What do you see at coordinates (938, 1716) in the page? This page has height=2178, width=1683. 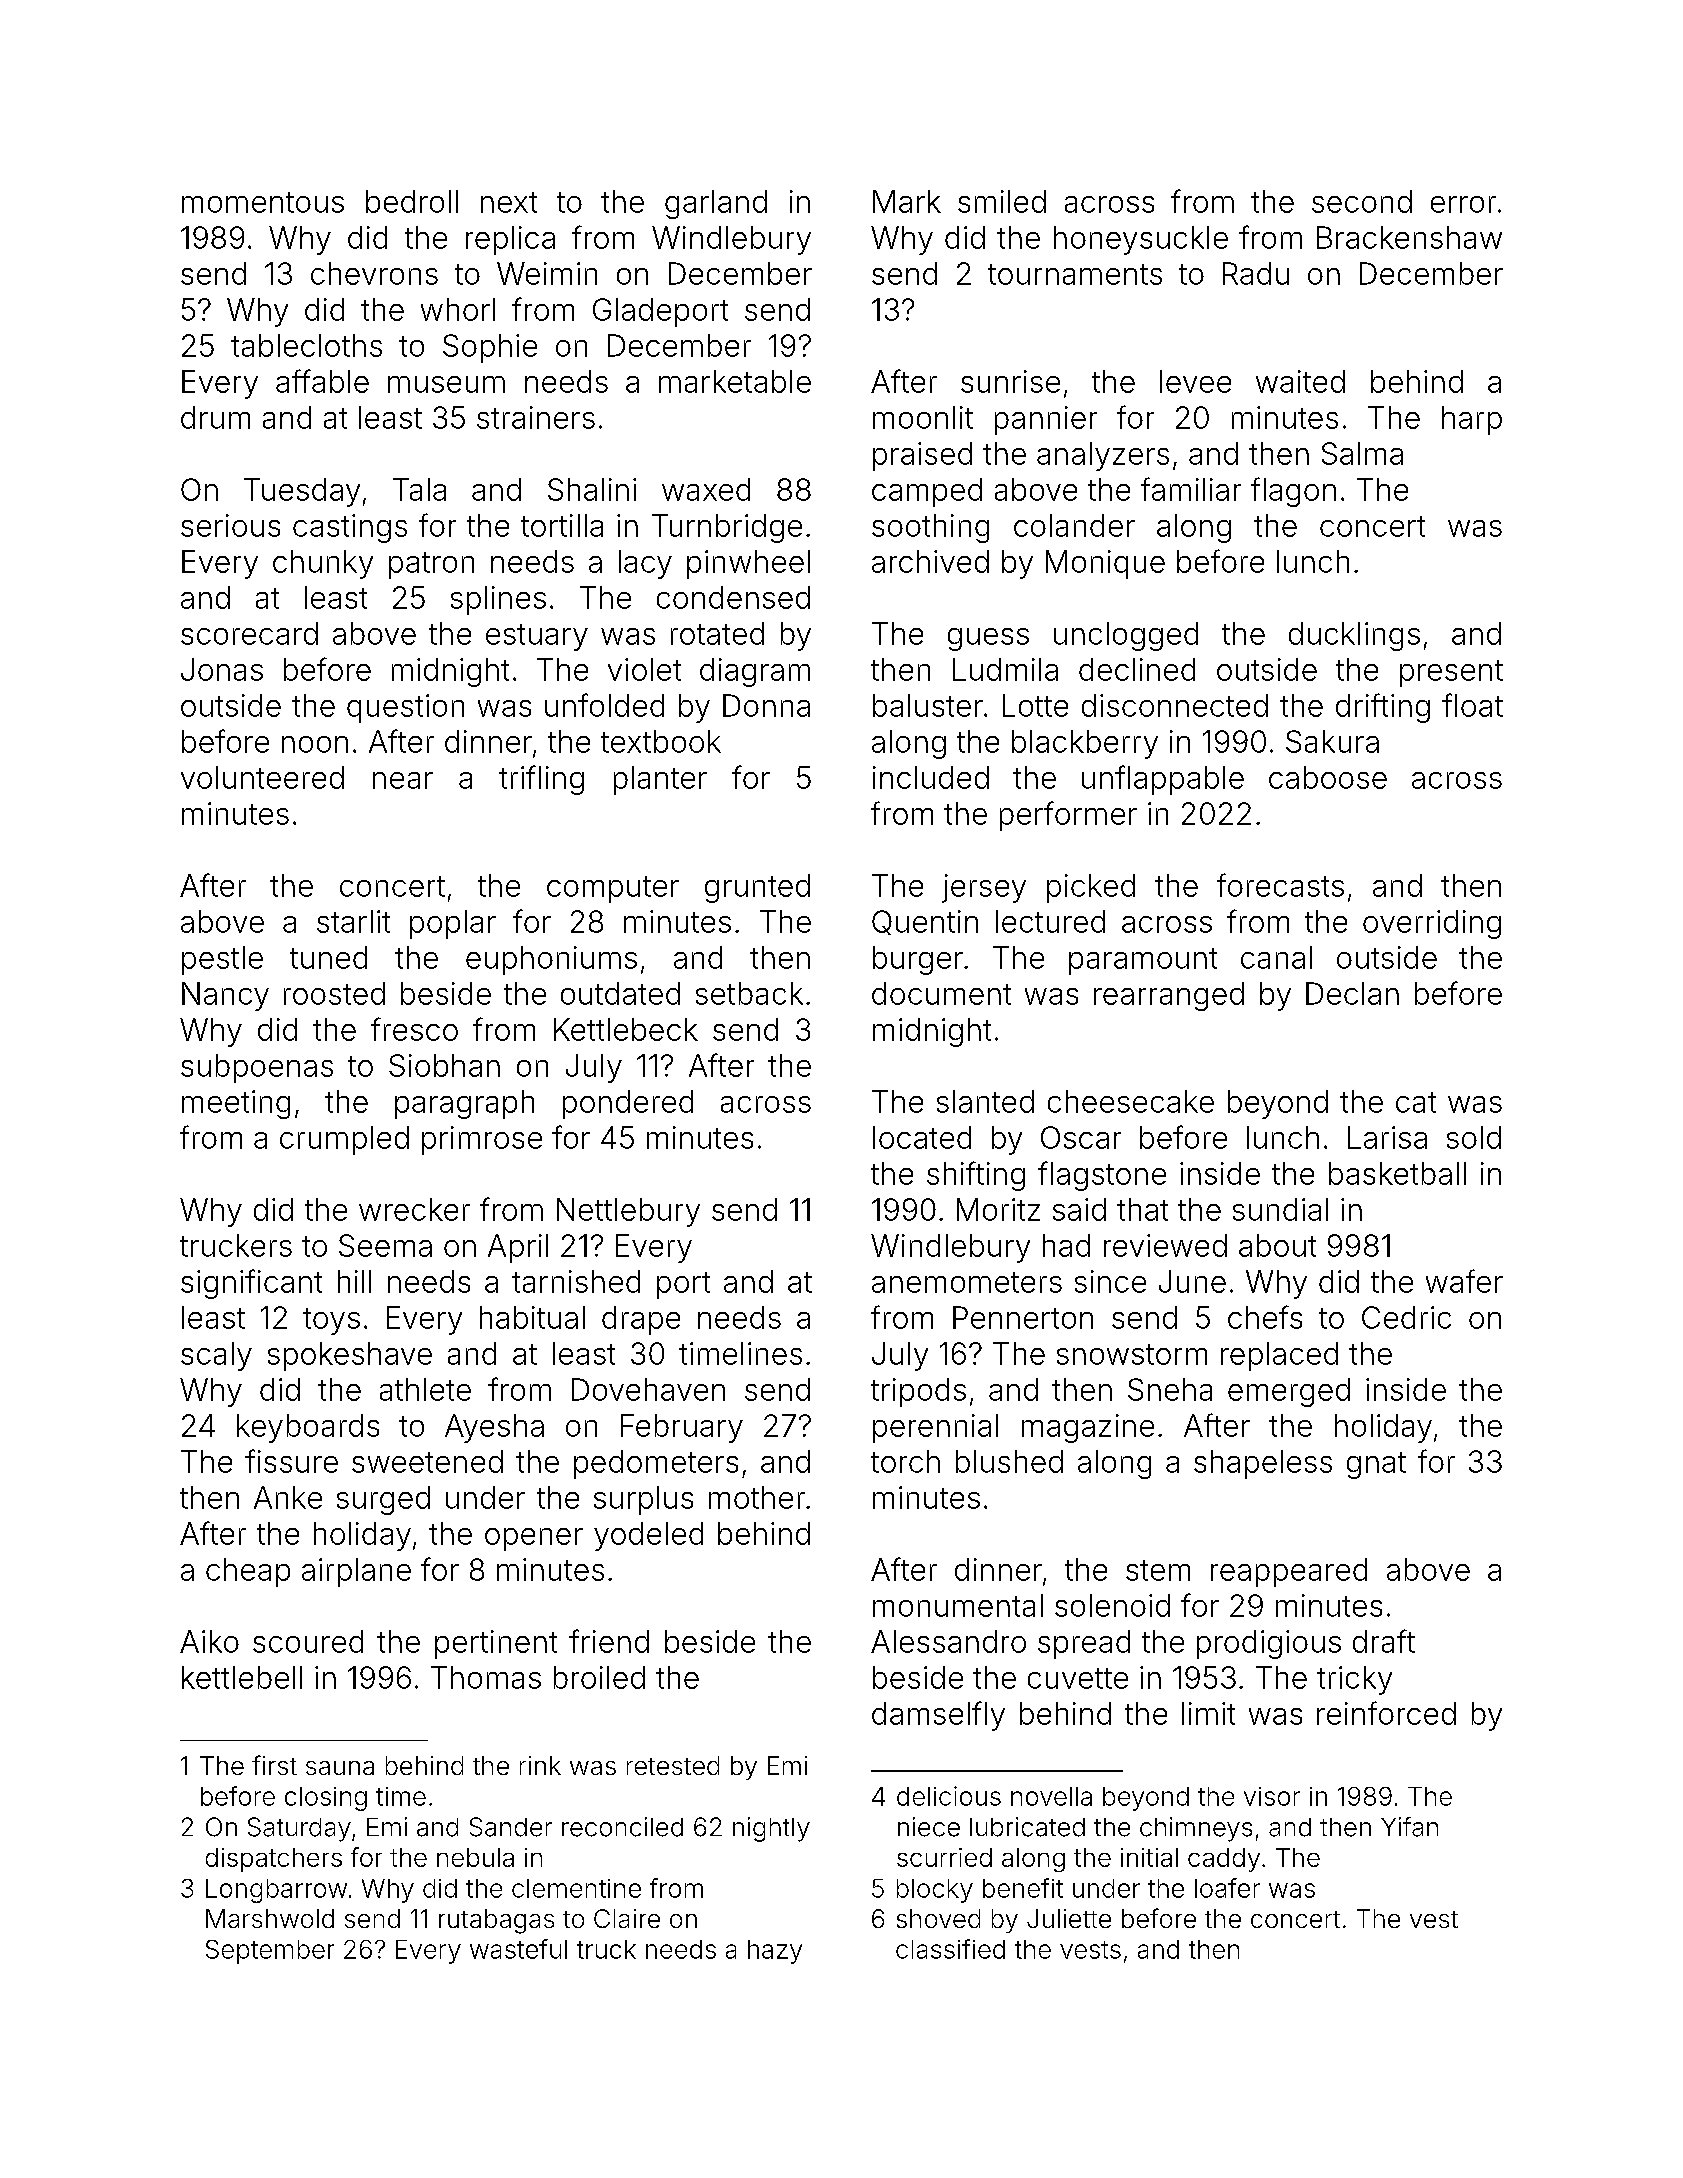 I see `damselfly` at bounding box center [938, 1716].
